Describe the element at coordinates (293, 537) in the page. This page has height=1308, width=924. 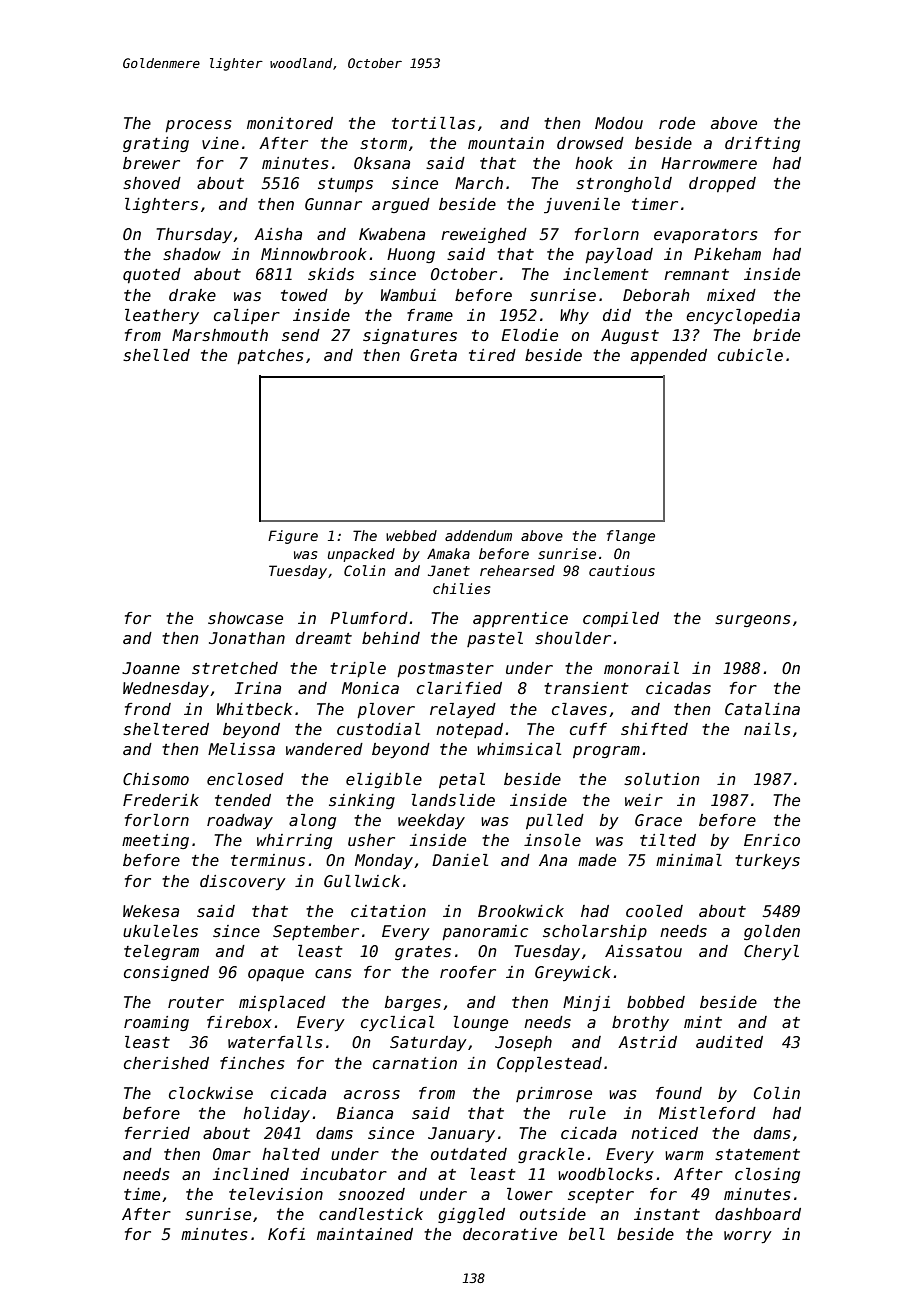
I see `Figure` at that location.
